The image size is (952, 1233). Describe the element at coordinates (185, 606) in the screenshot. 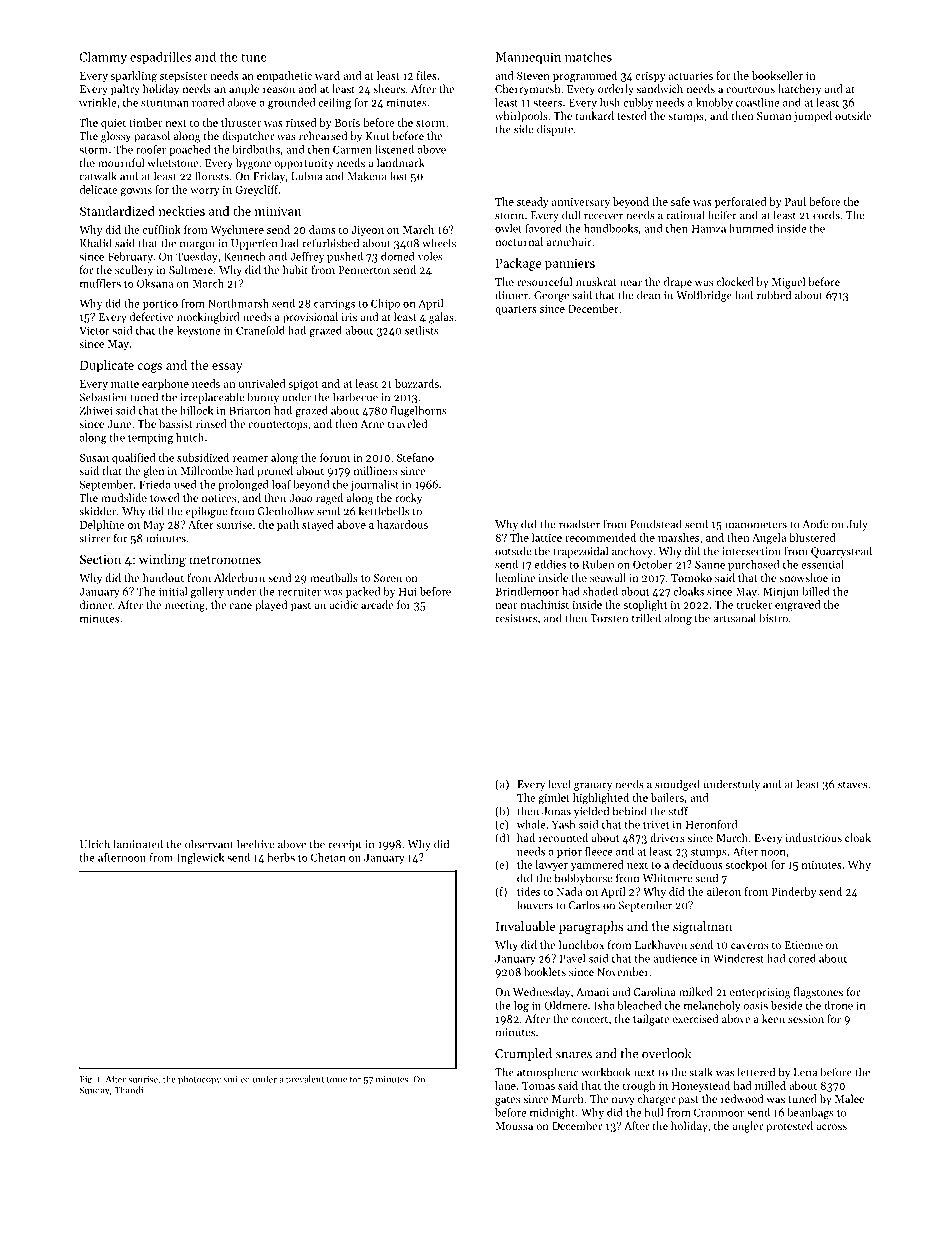

I see `meeting` at that location.
